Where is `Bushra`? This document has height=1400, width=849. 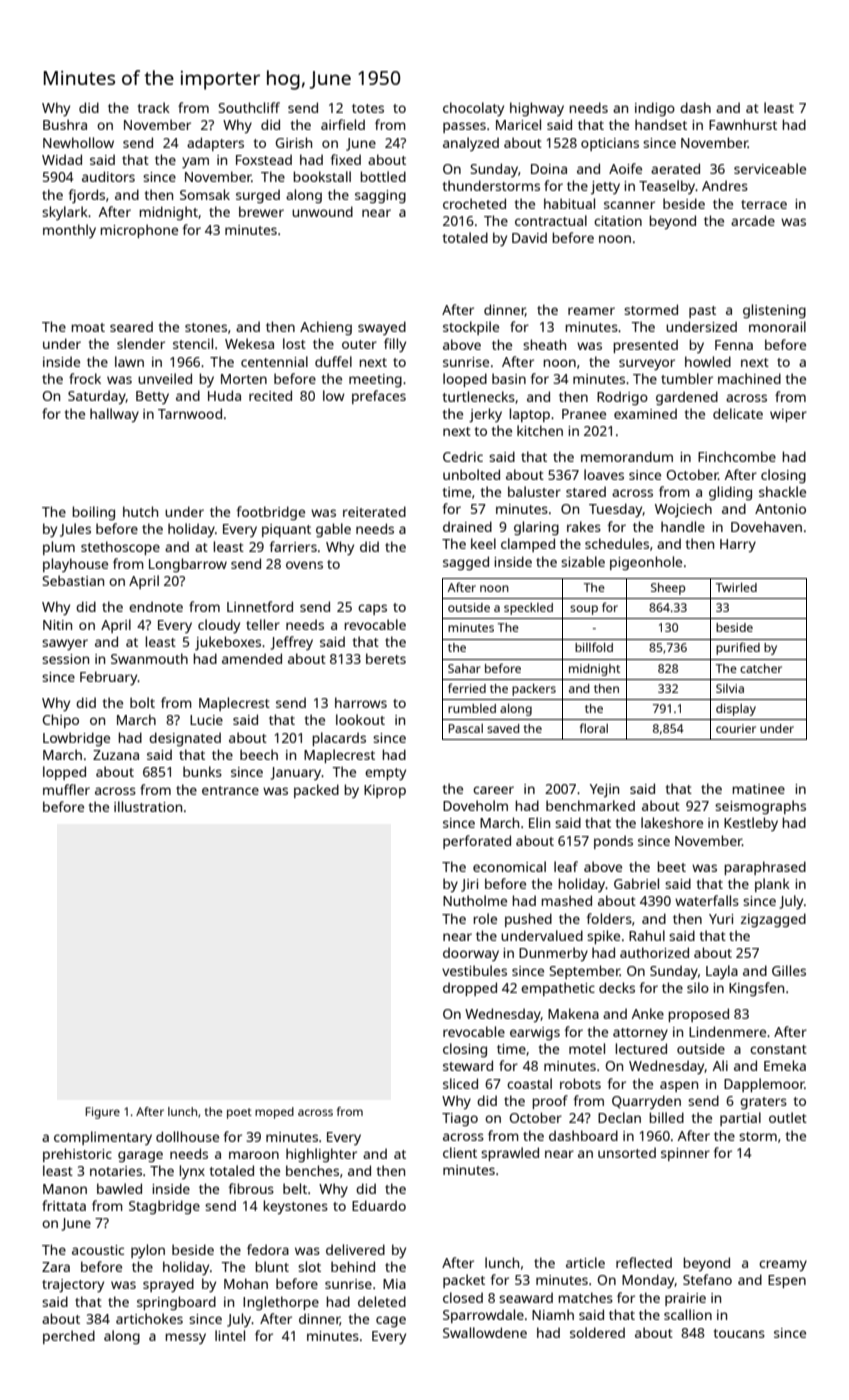
Bushra is located at coordinates (65, 124).
